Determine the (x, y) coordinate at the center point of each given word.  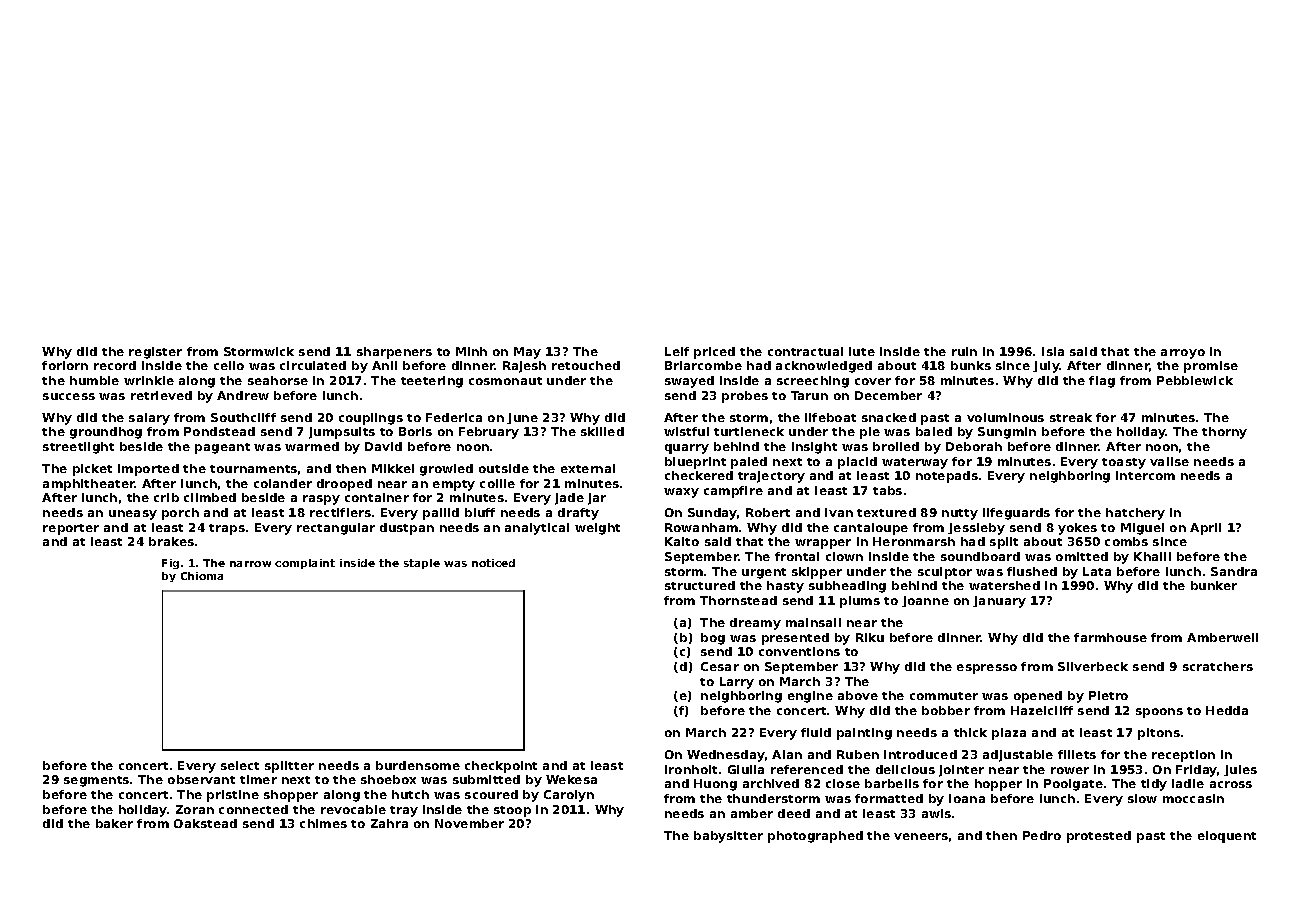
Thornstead (738, 600)
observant (201, 779)
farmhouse (1110, 637)
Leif (677, 351)
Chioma (202, 576)
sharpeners (394, 353)
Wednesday (726, 756)
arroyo (1183, 354)
